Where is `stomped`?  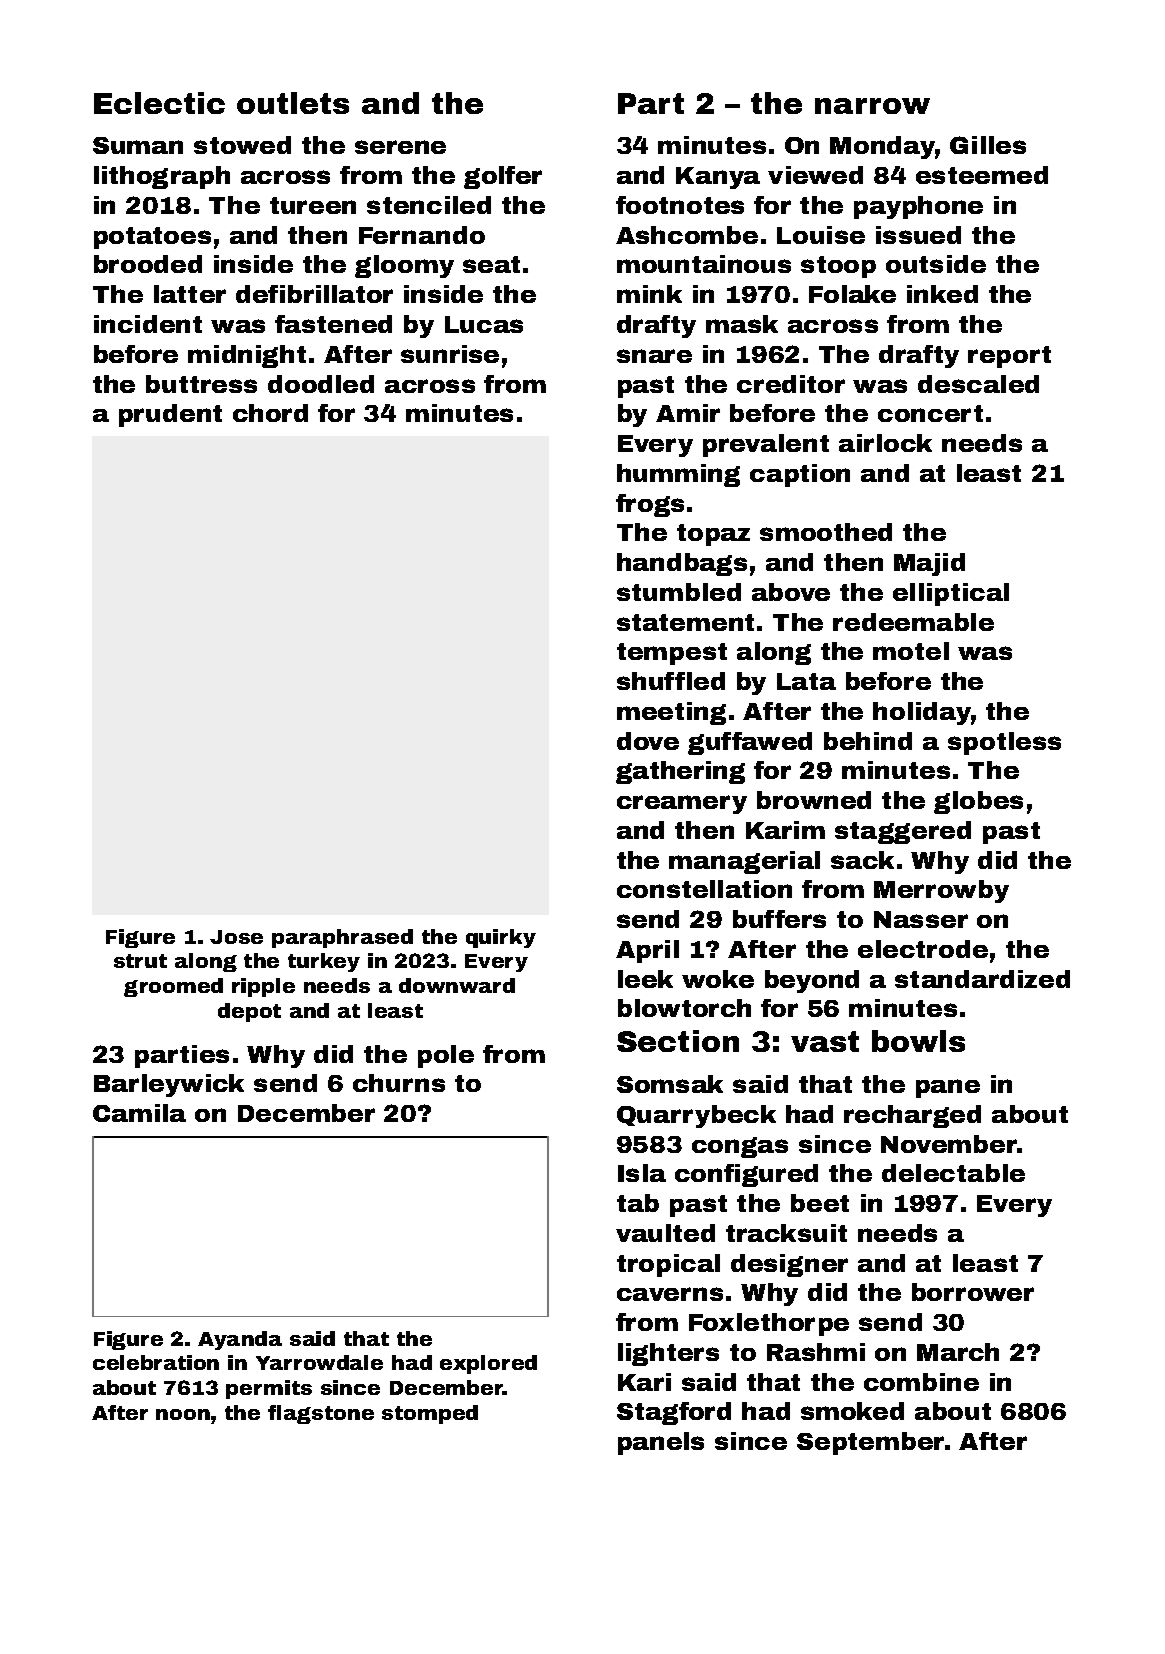 stomped is located at coordinates (430, 1414).
